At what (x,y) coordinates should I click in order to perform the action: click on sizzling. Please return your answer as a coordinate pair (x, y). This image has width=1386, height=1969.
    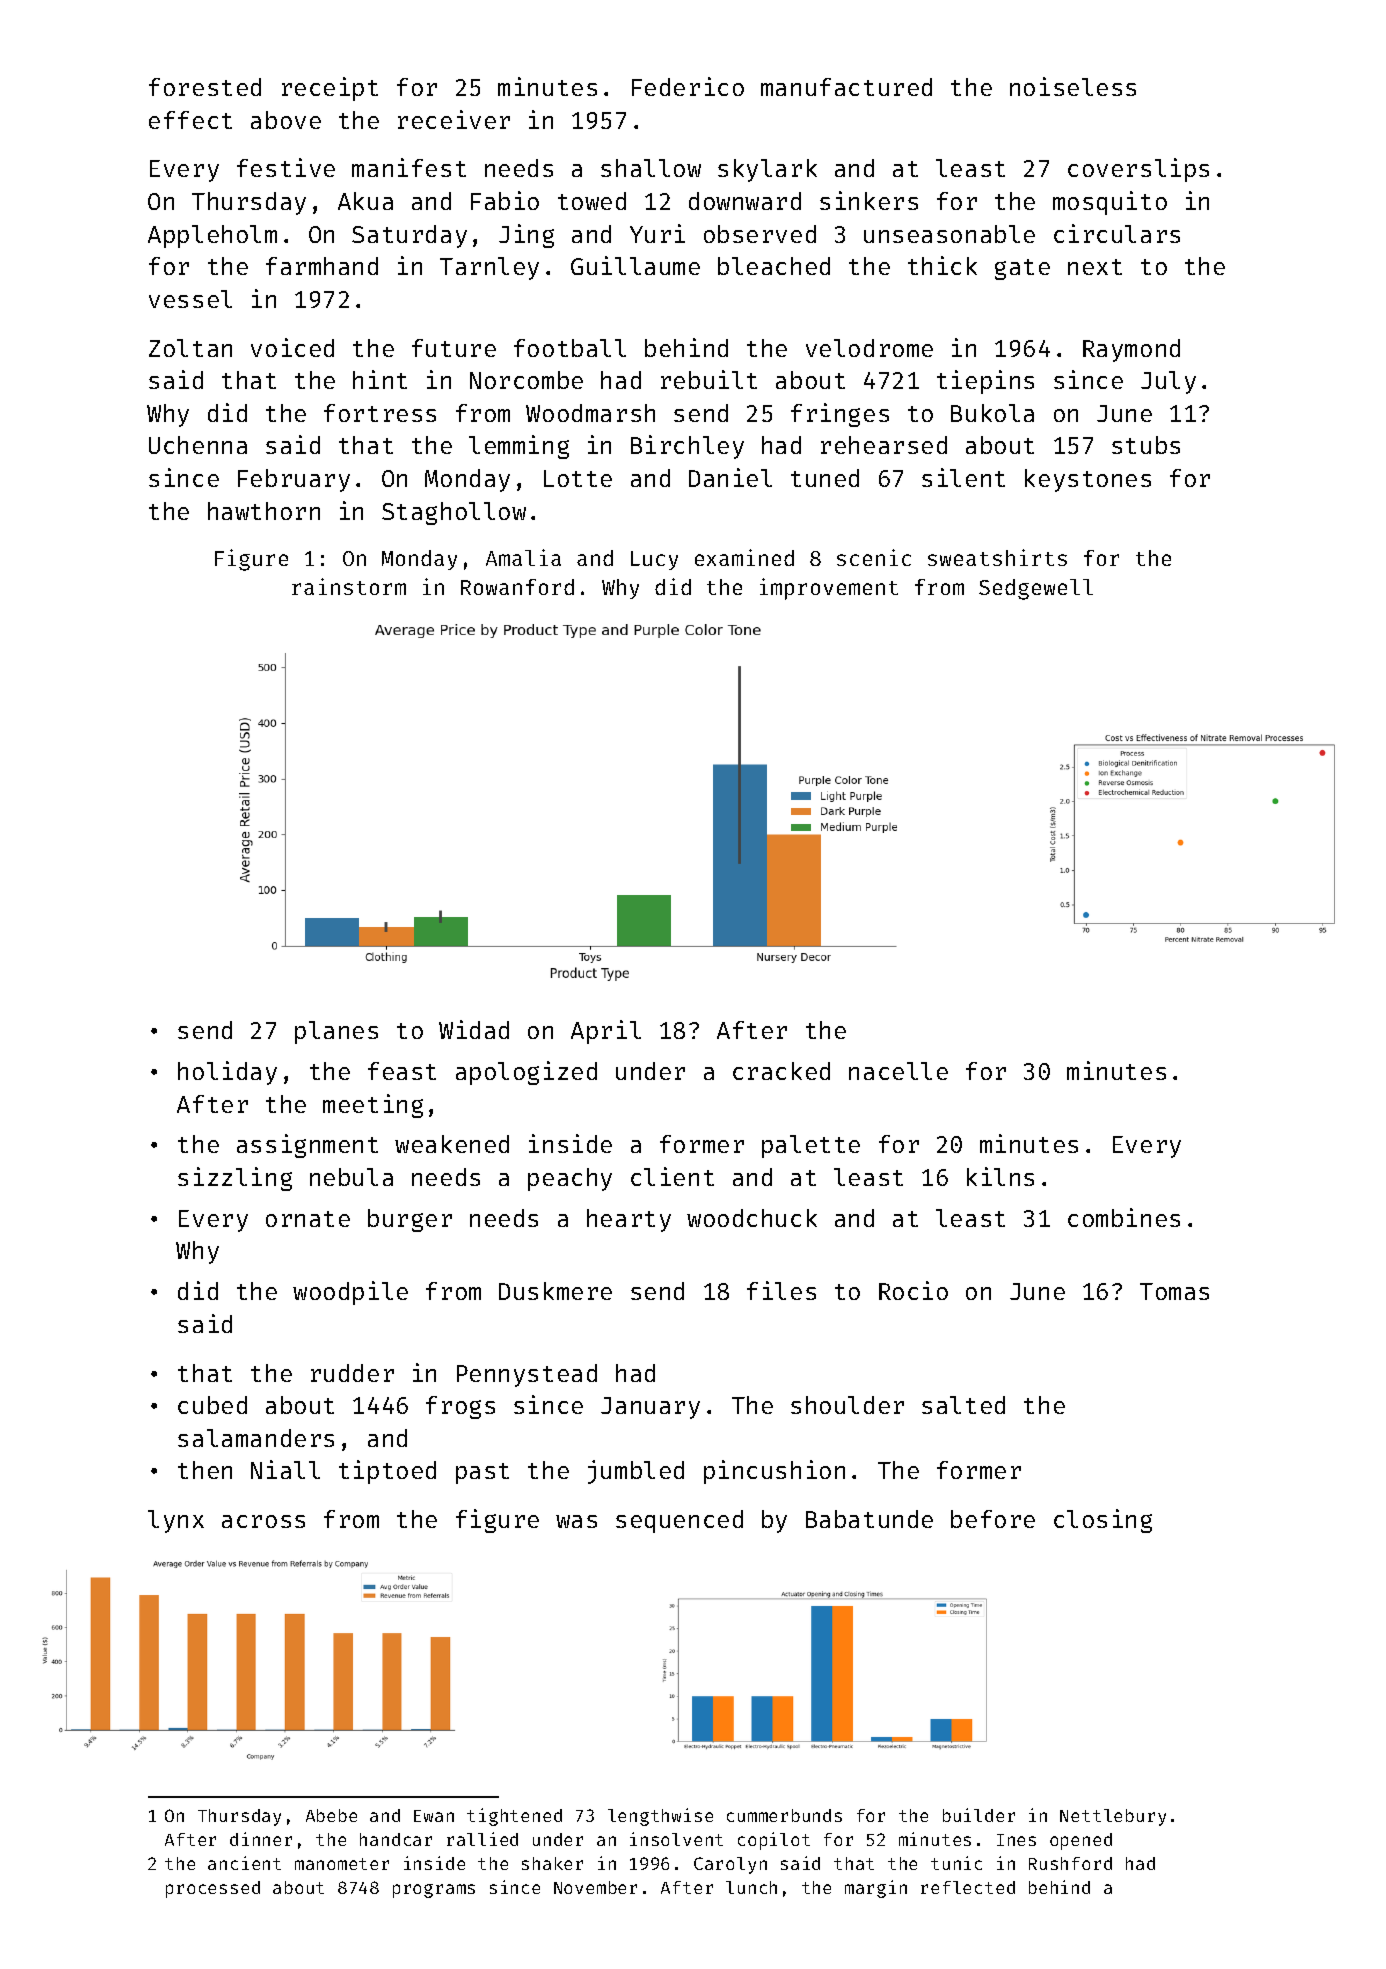
    Looking at the image, I should click on (235, 1179).
